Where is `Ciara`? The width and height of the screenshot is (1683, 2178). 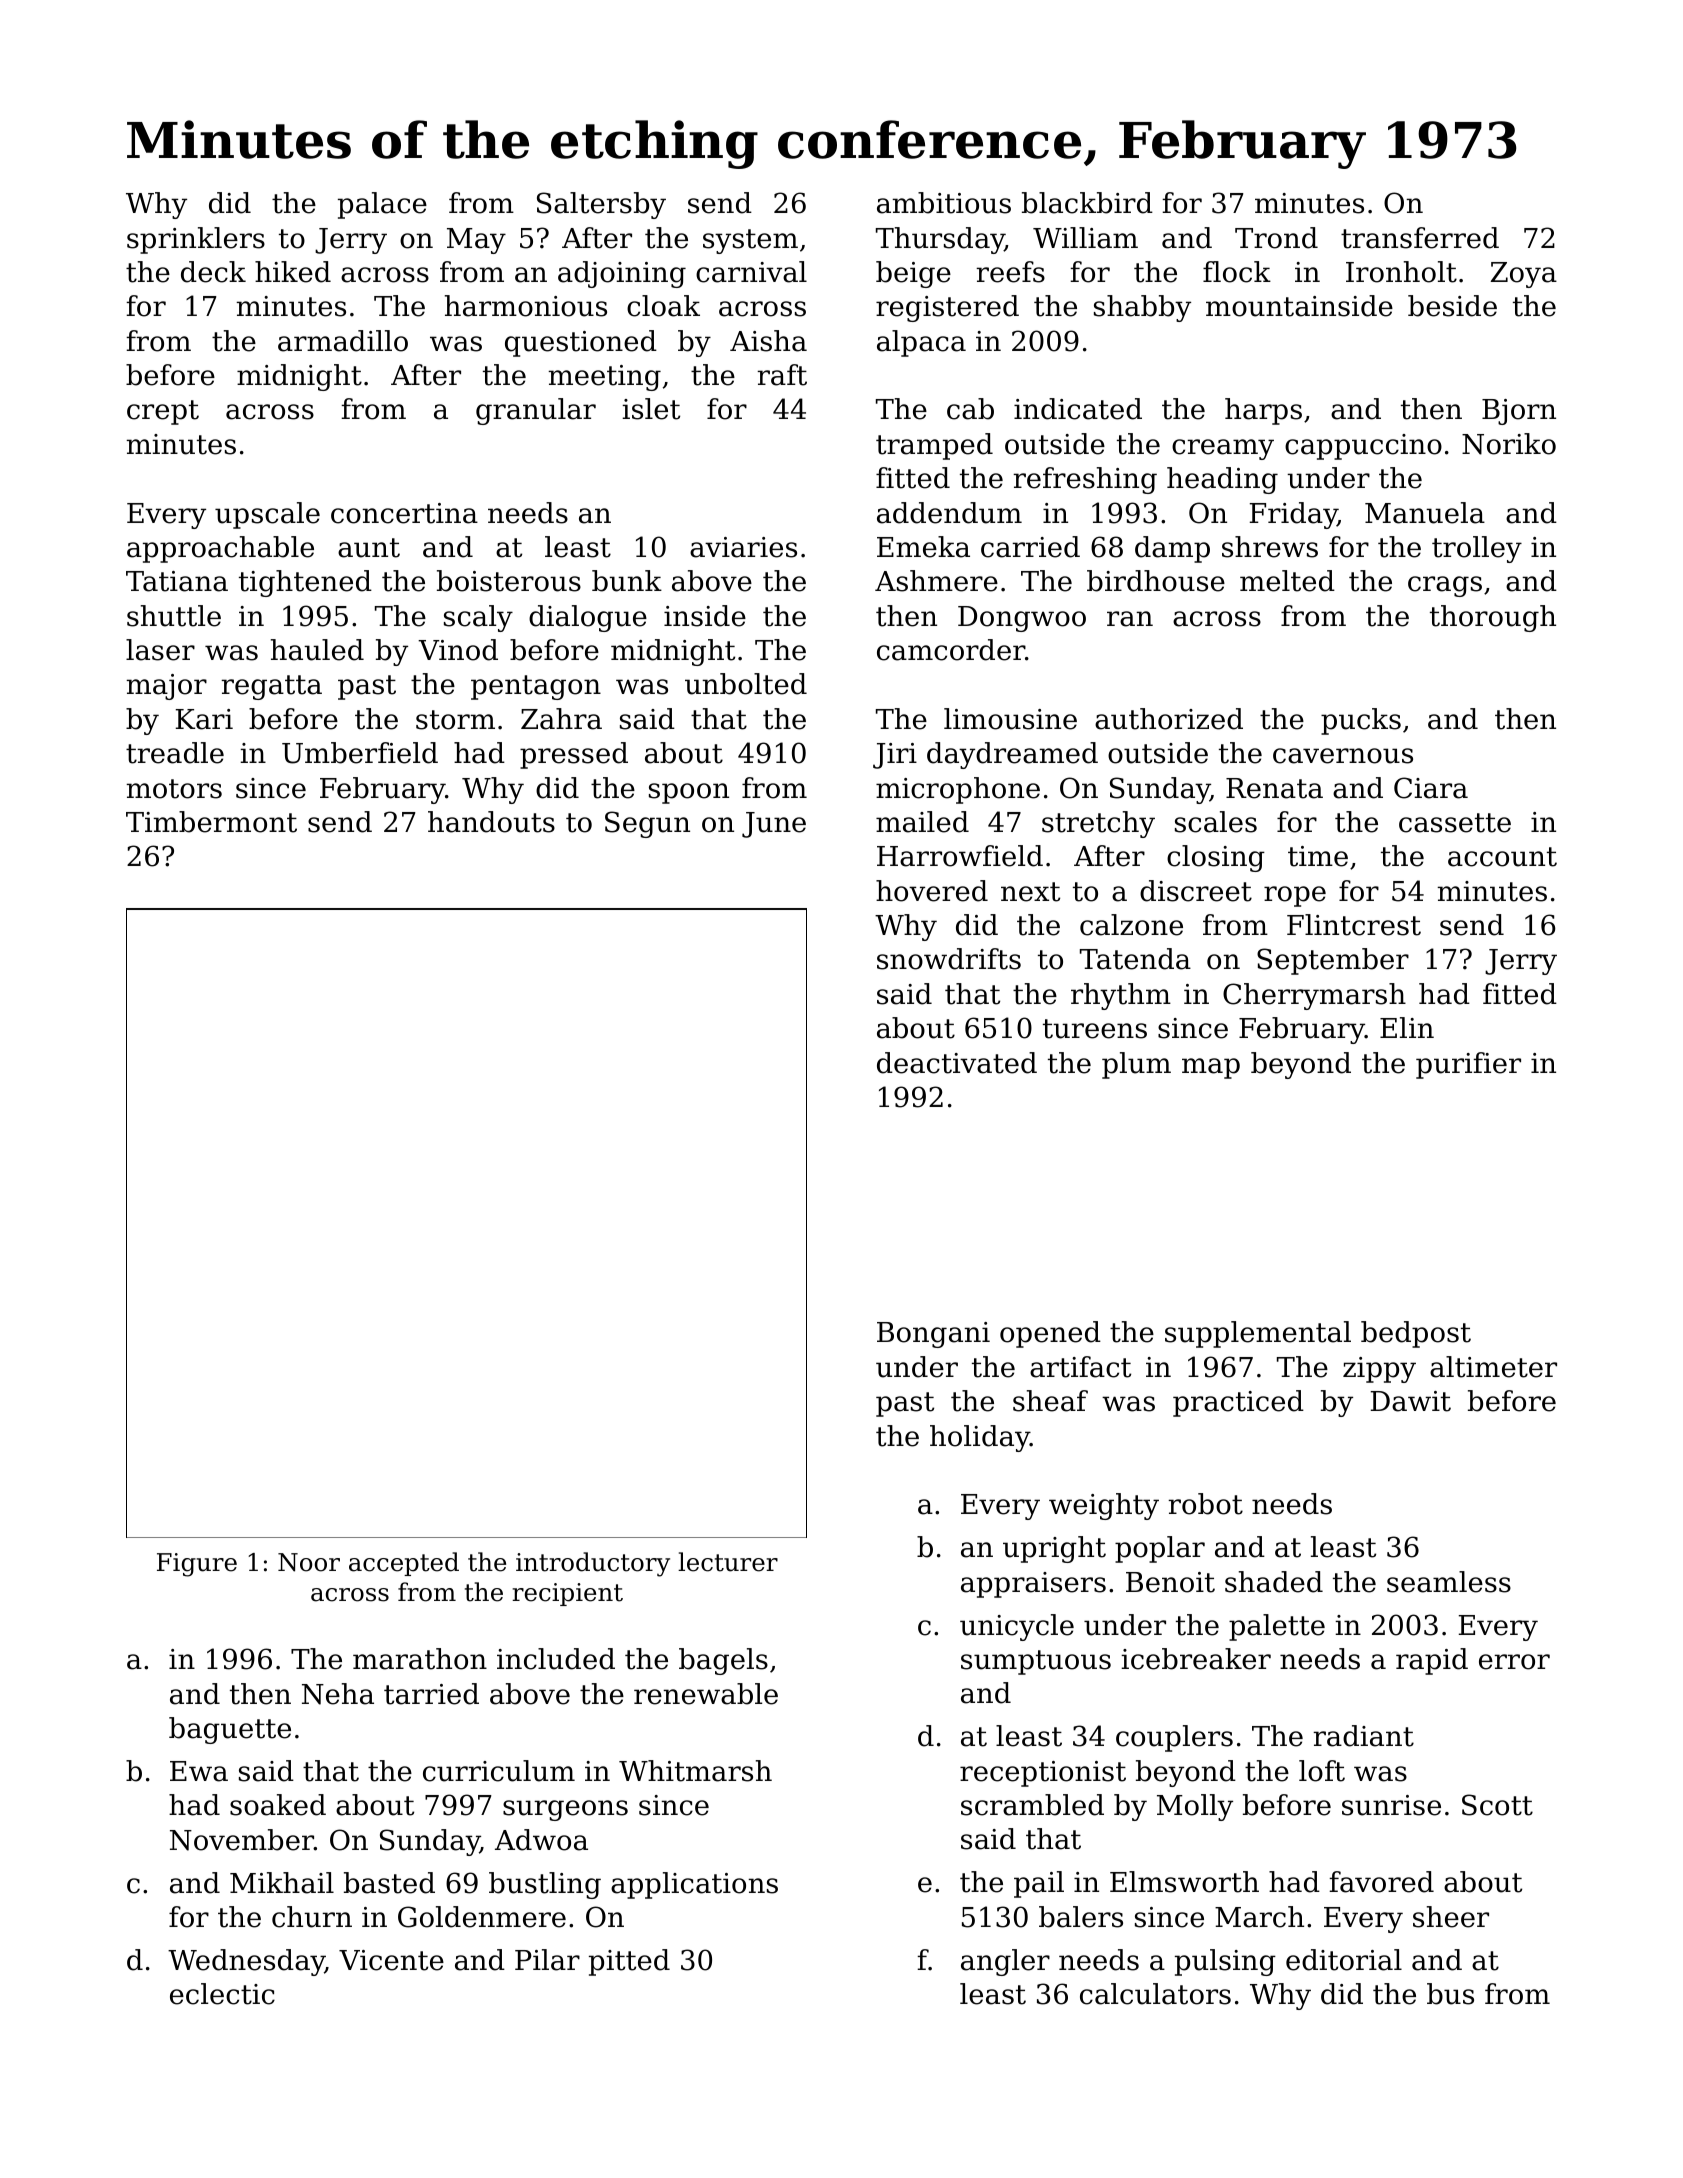 Ciara is located at coordinates (1431, 788).
